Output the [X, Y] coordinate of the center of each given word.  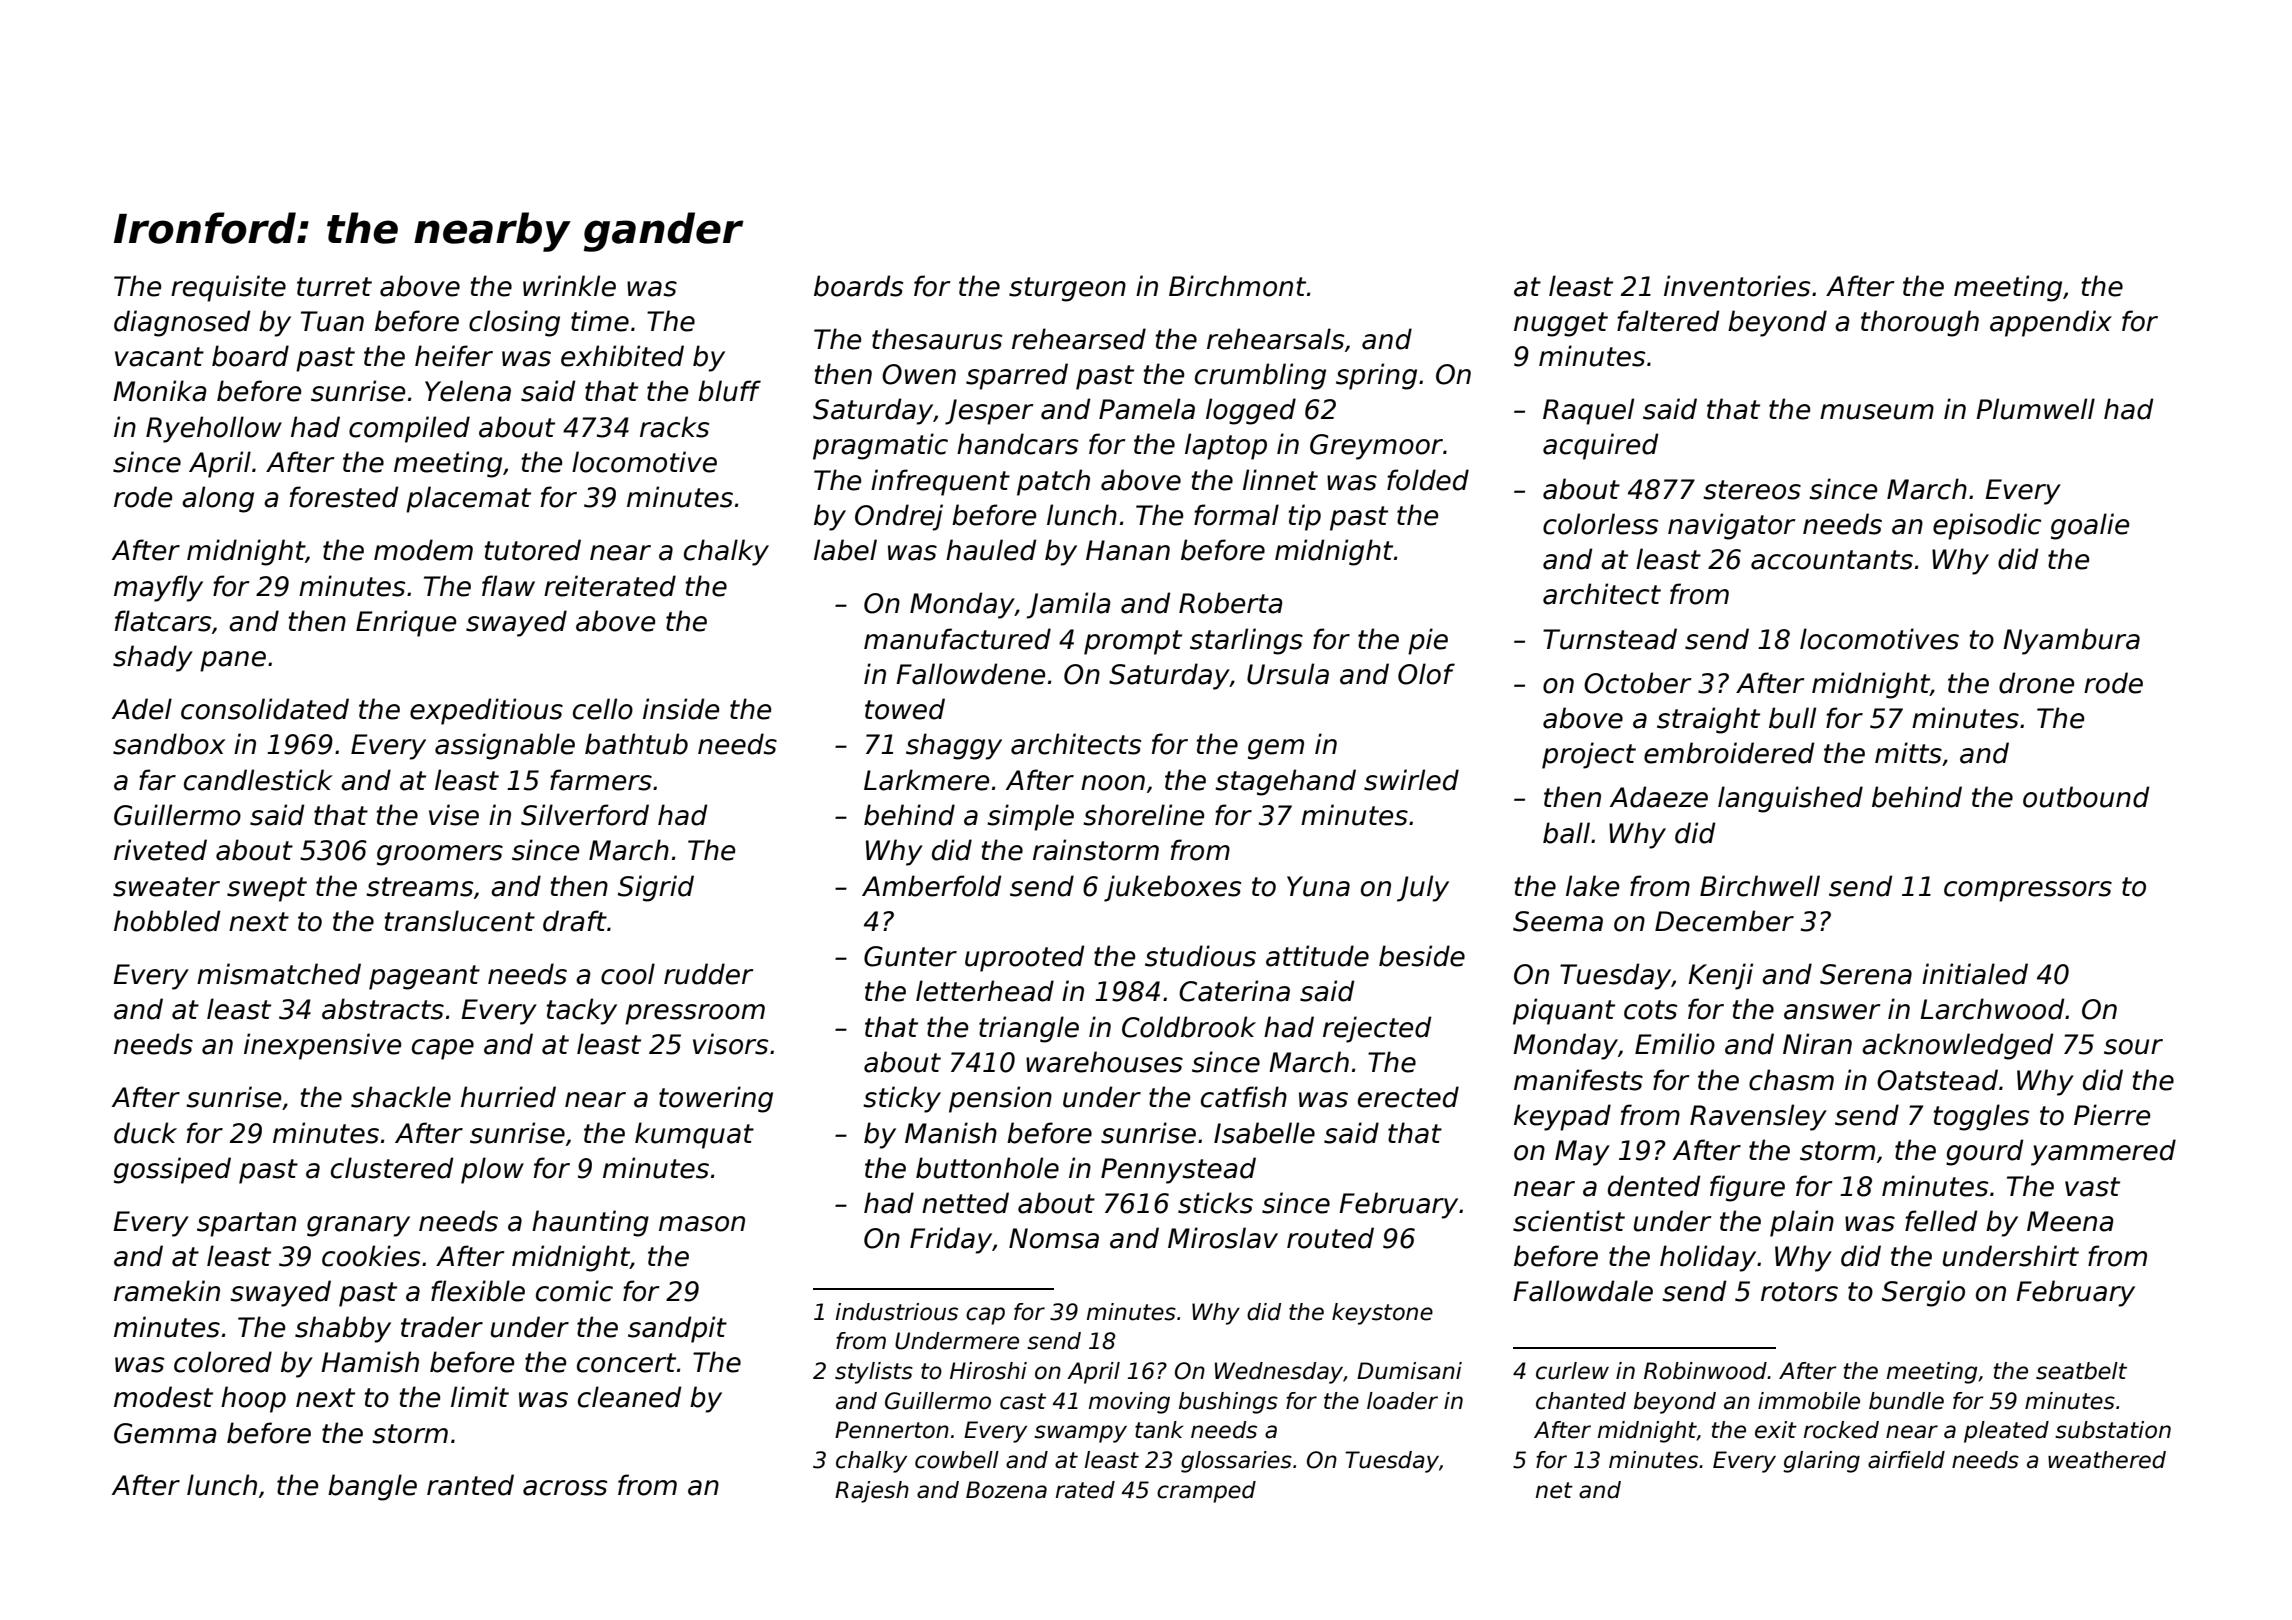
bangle [372, 1487]
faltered [1668, 321]
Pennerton [892, 1430]
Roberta [1231, 603]
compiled [409, 429]
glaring [1821, 1462]
